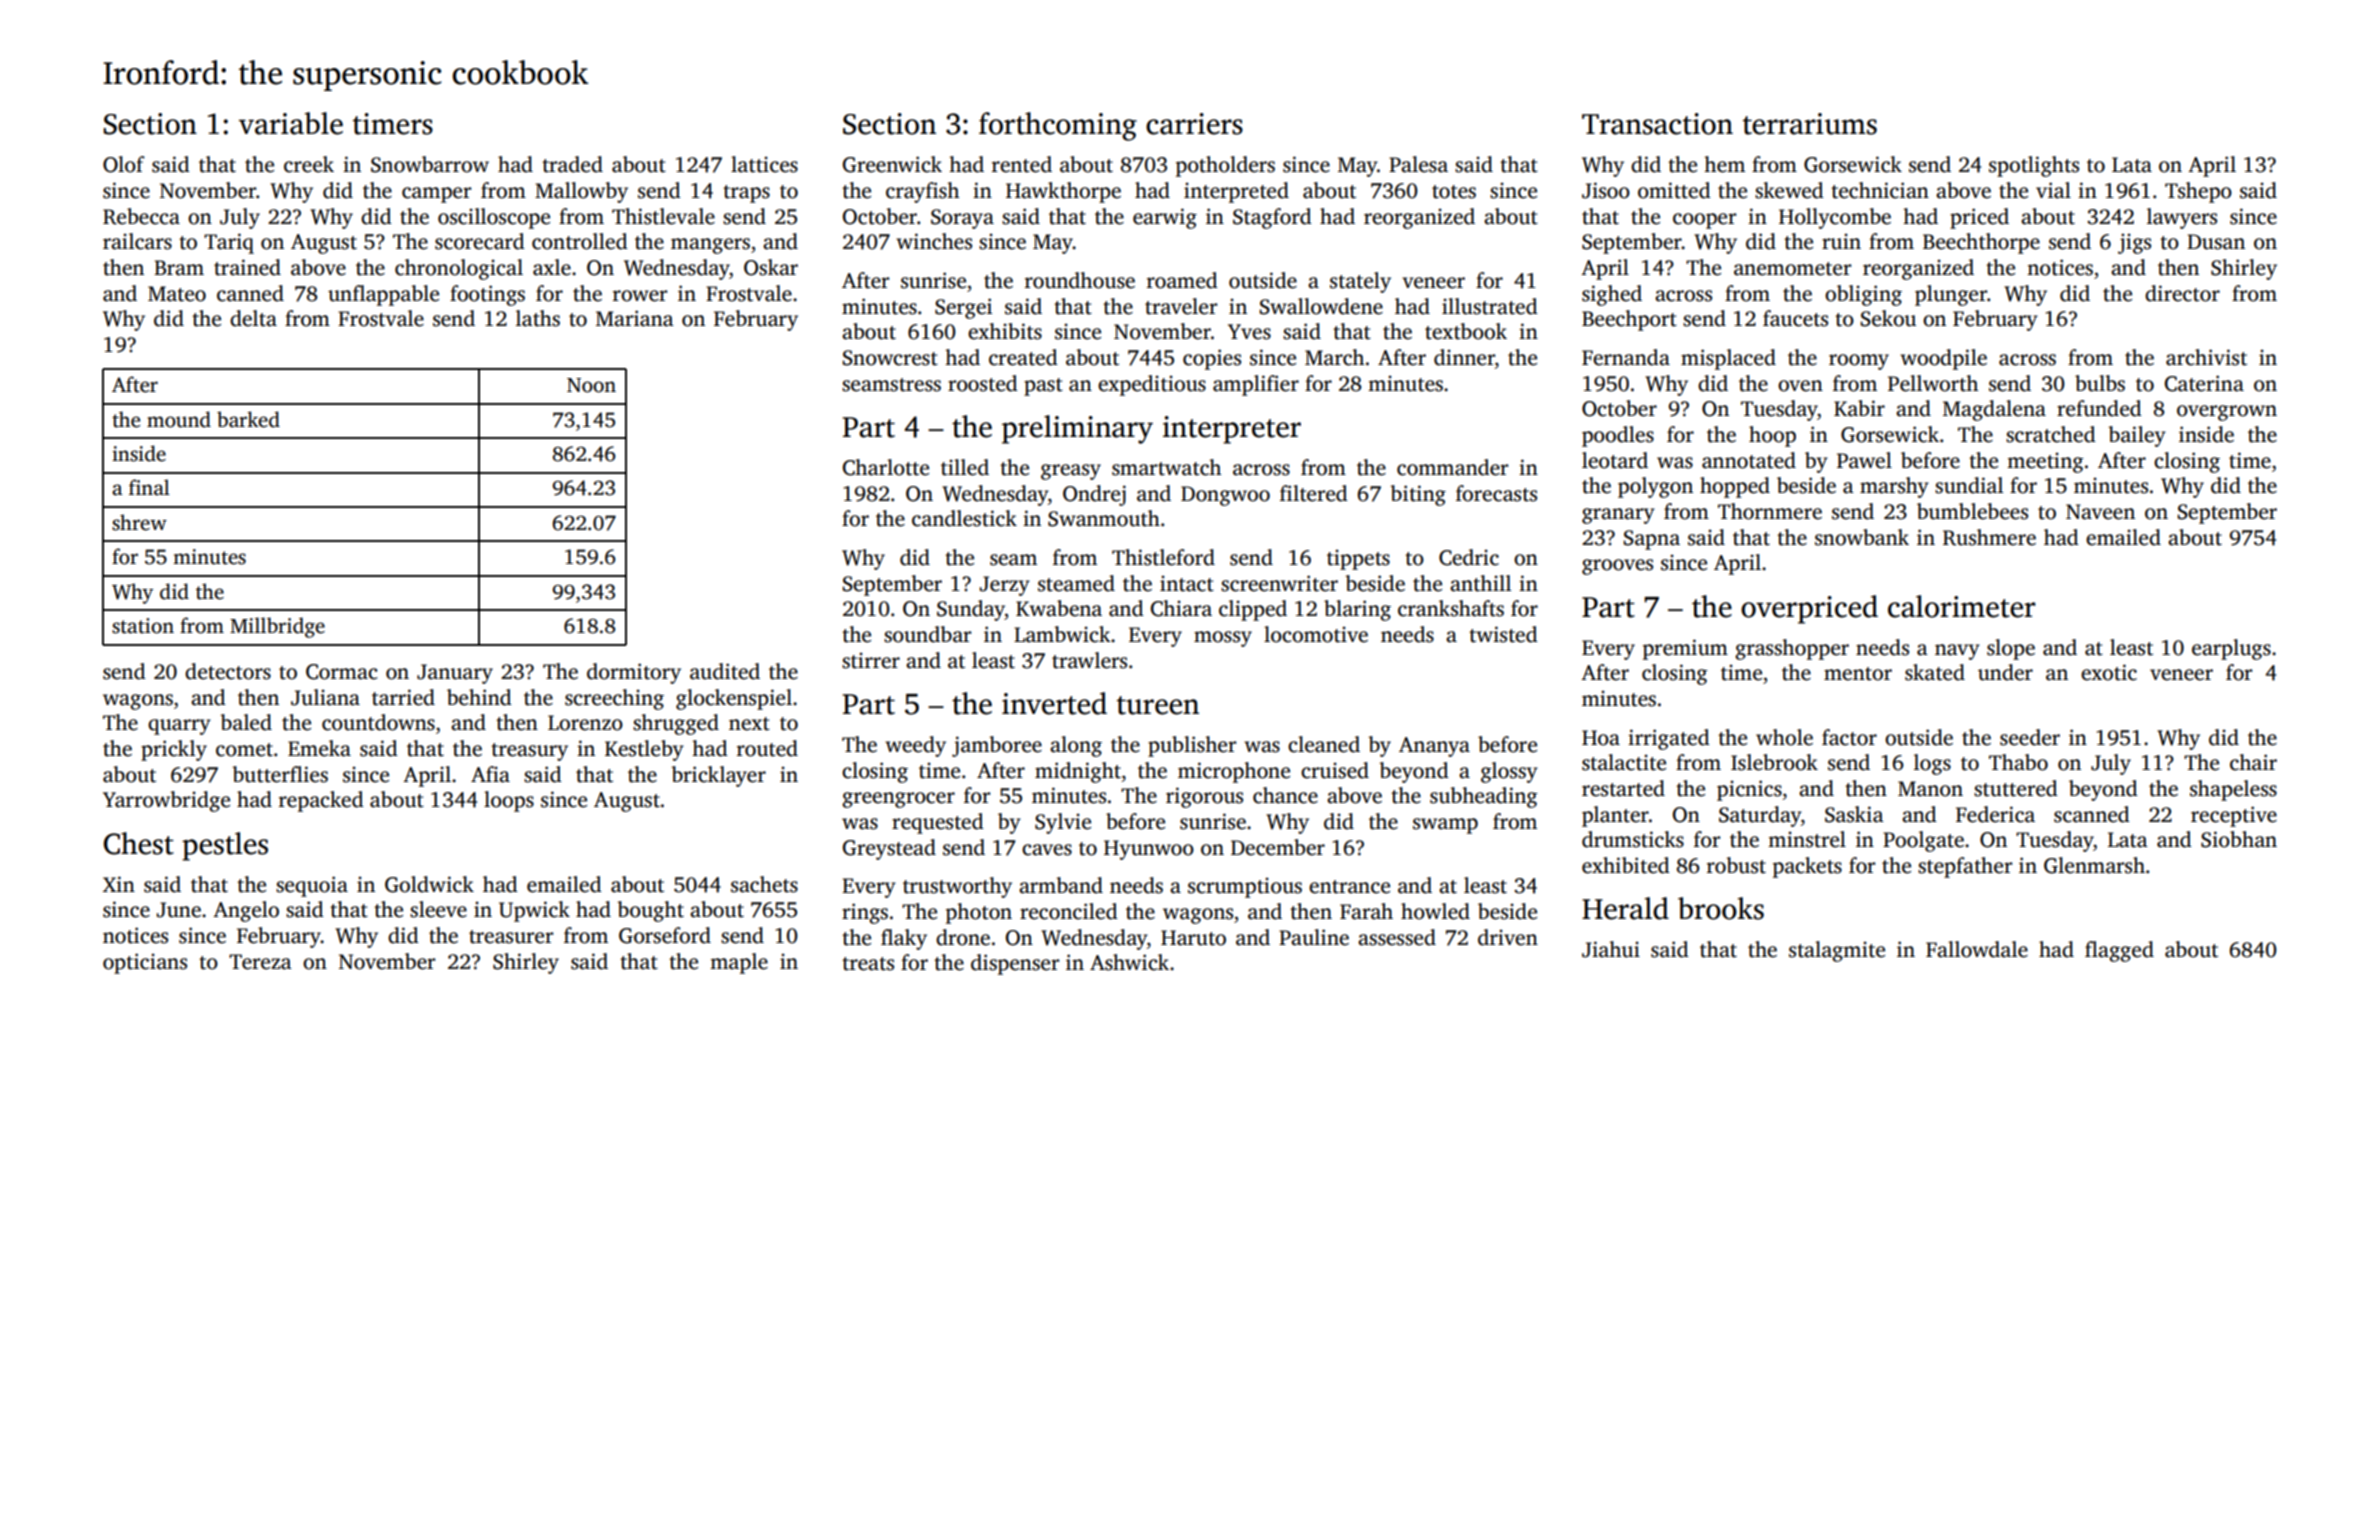 The width and height of the image is (2380, 1540). Describe the element at coordinates (291, 123) in the image. I see `variable` at that location.
